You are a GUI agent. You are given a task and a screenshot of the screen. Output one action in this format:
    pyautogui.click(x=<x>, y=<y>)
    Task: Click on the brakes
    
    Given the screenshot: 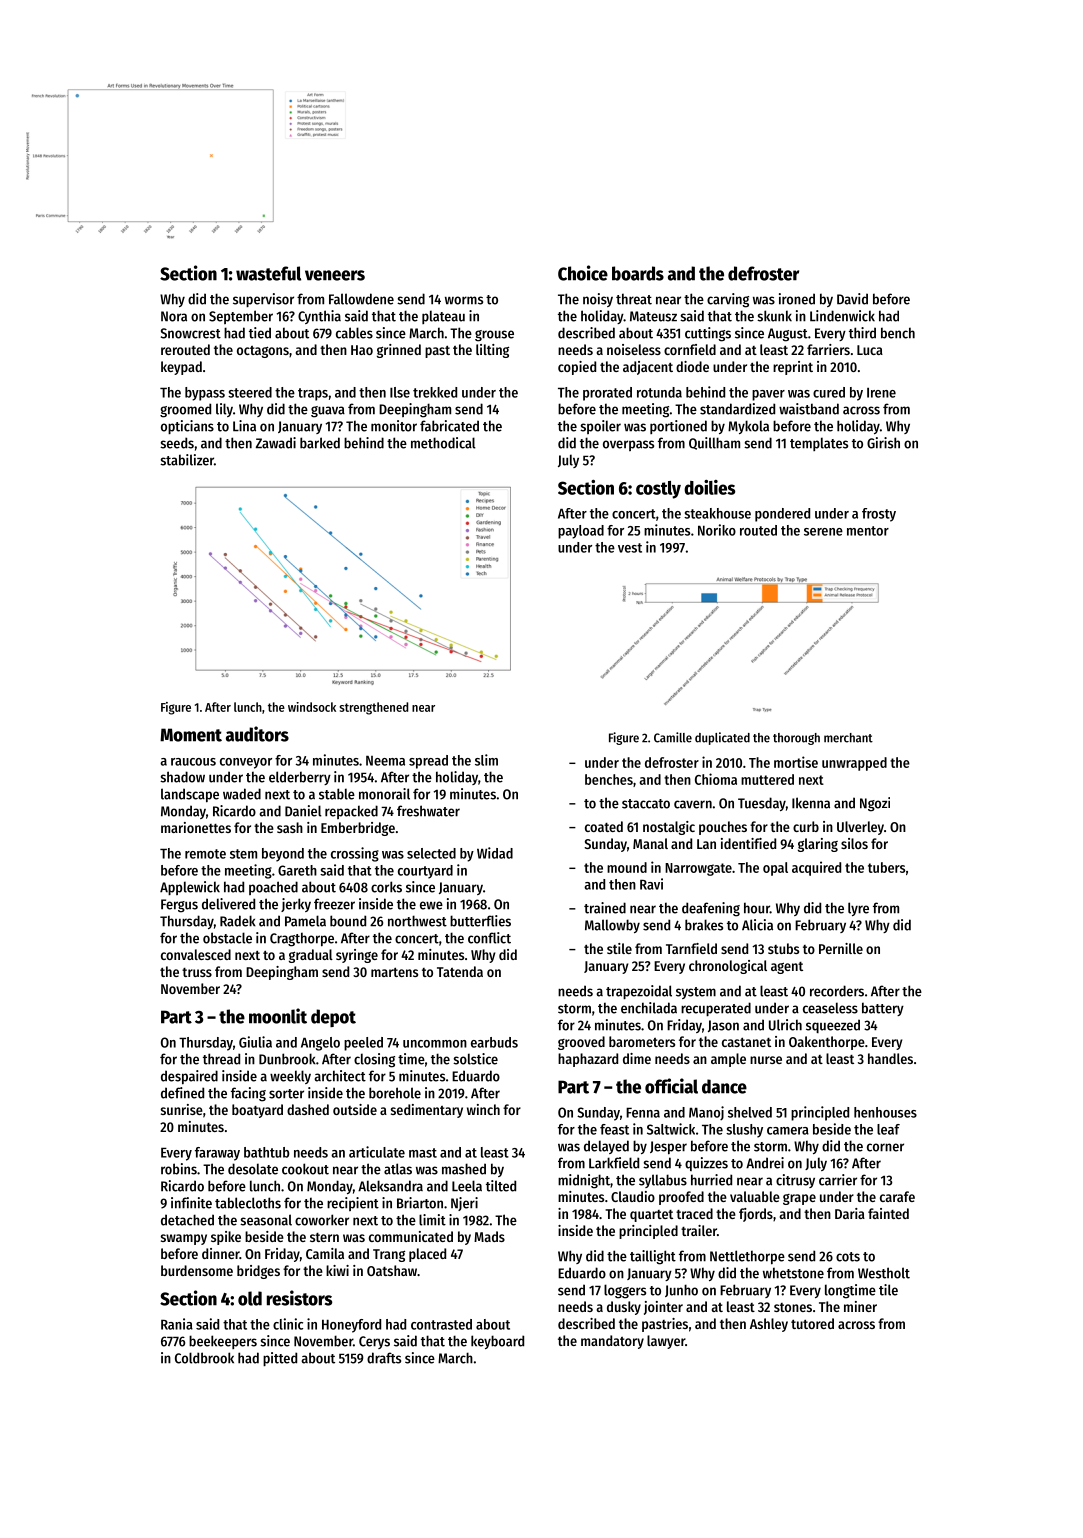 What is the action you would take?
    pyautogui.click(x=704, y=925)
